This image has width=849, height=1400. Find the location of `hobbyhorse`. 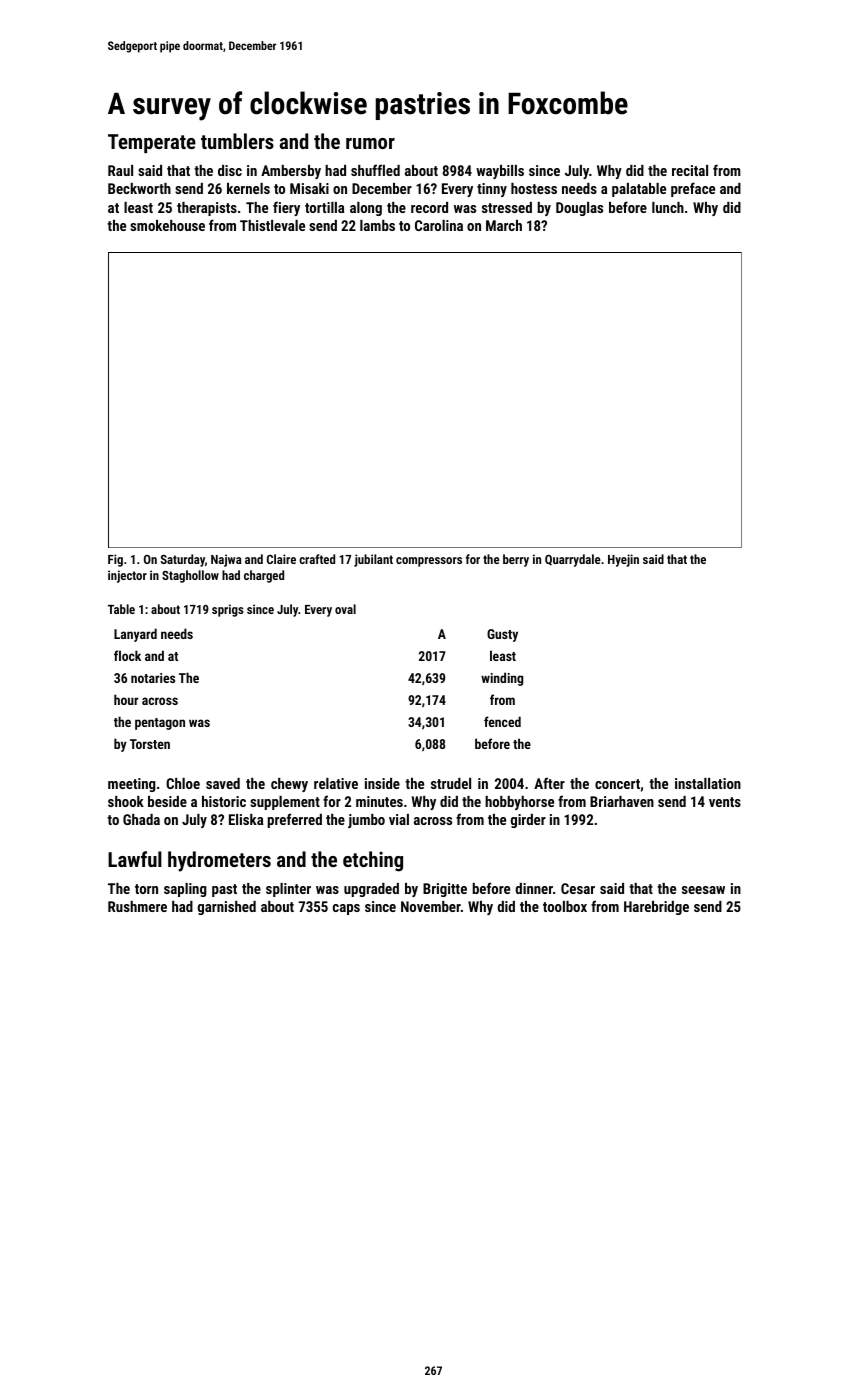

hobbyhorse is located at coordinates (519, 803).
